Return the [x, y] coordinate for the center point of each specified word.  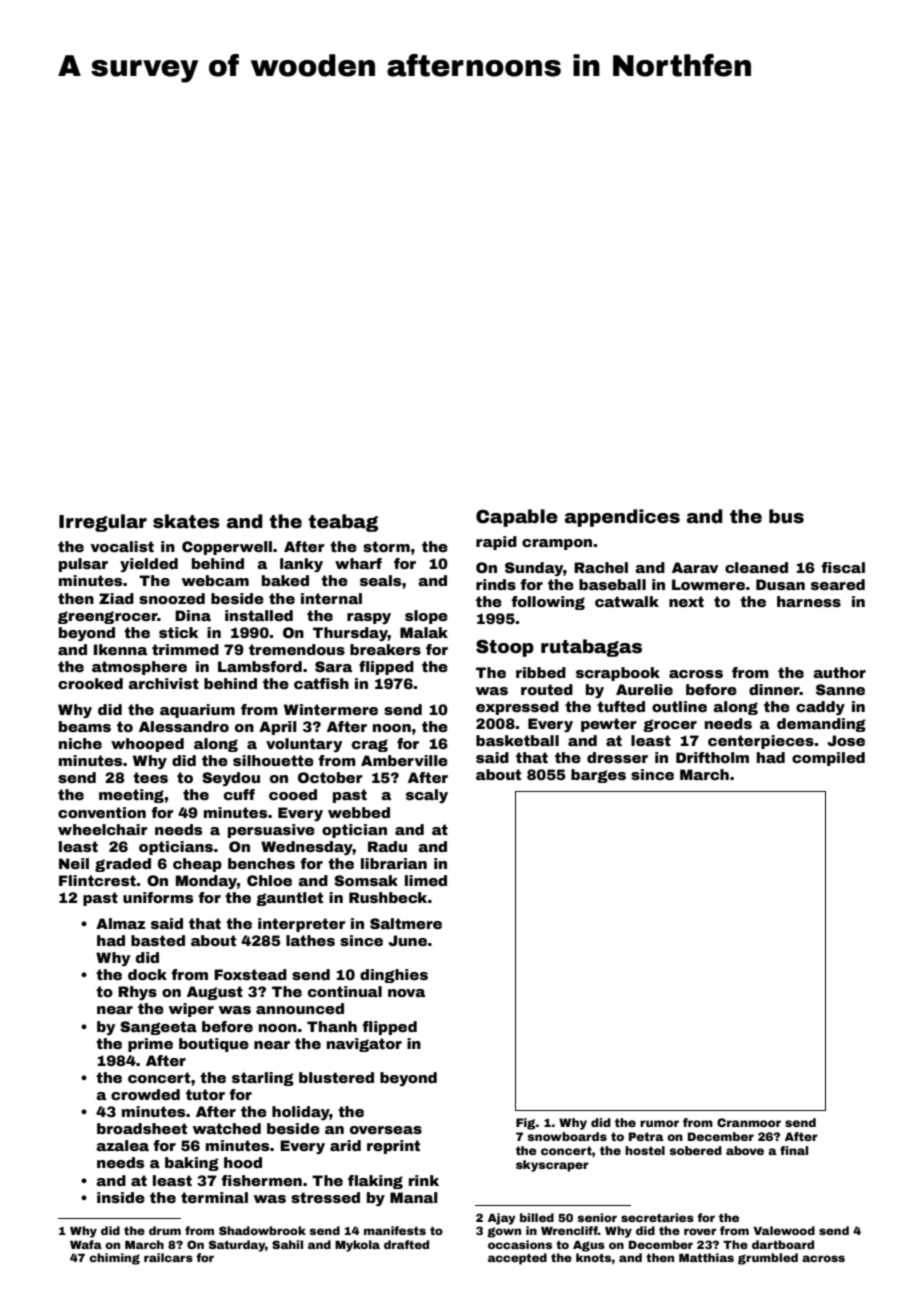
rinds [496, 584]
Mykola [357, 1246]
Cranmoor [749, 1122]
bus [786, 516]
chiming [114, 1259]
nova [406, 993]
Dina [193, 615]
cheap [197, 865]
